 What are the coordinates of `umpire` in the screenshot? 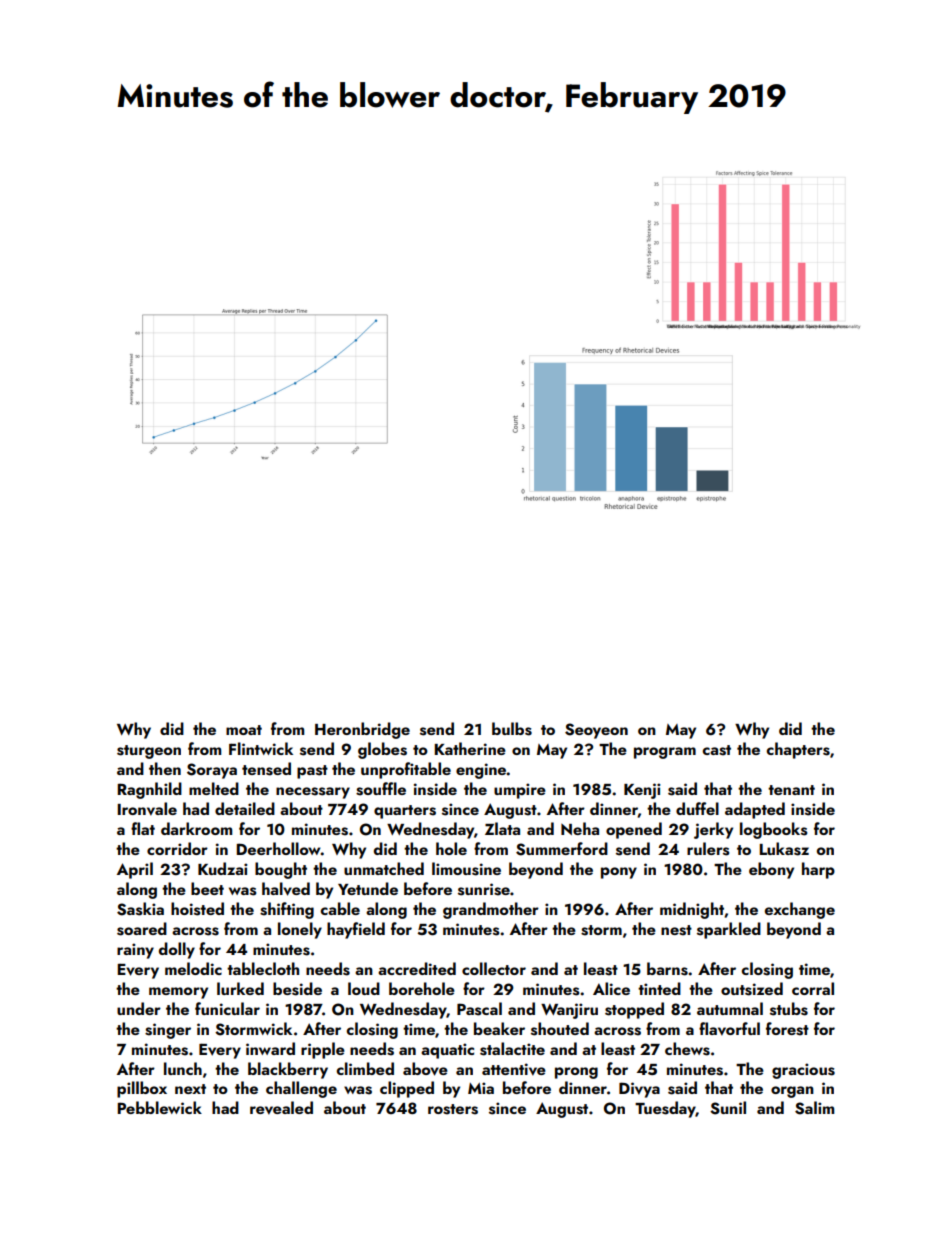 It's located at (520, 791).
